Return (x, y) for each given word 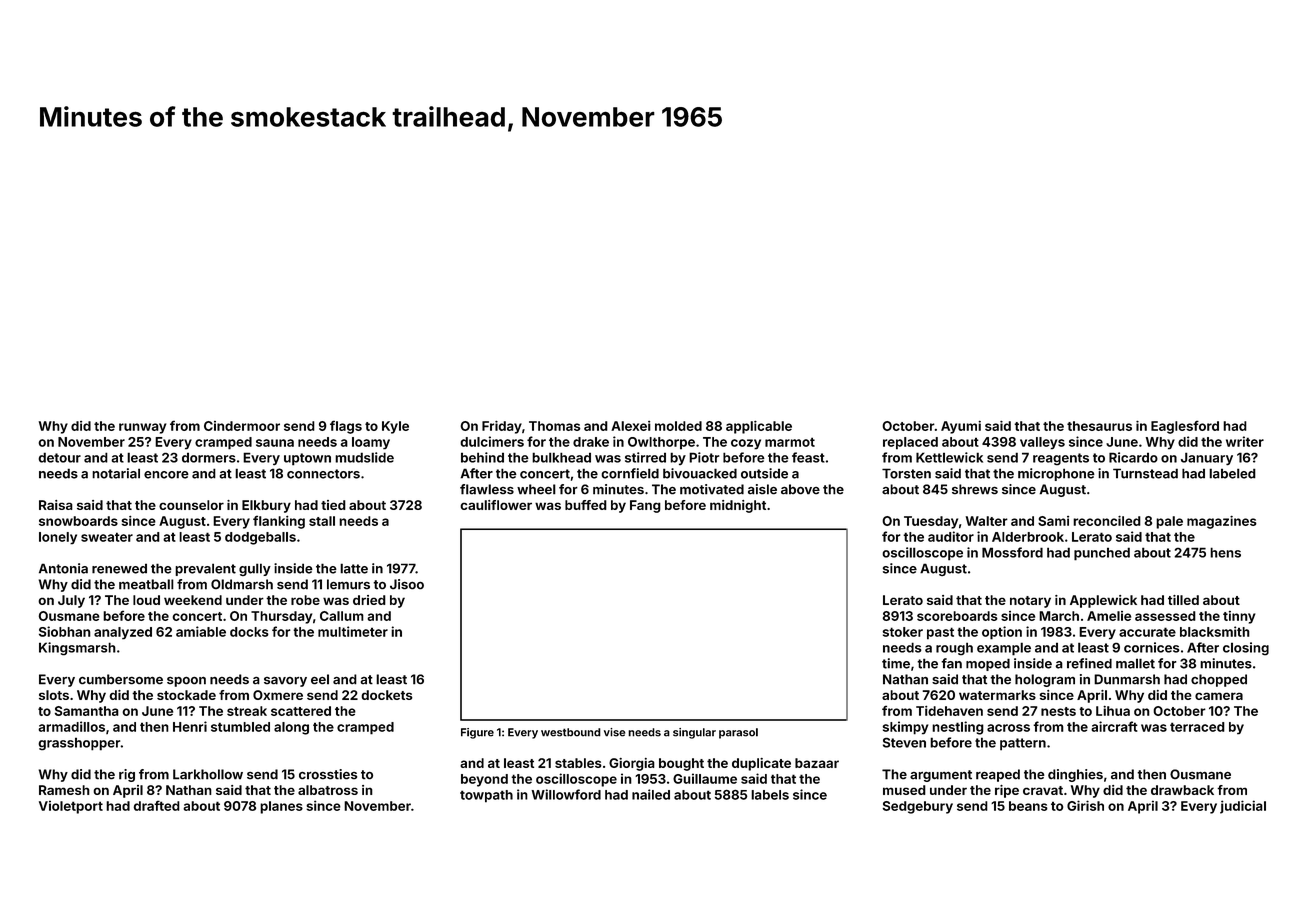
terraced (1197, 727)
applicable (759, 427)
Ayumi (961, 427)
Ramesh (64, 790)
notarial (116, 473)
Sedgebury (917, 807)
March (1059, 616)
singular (694, 733)
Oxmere (278, 695)
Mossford (1012, 552)
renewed (119, 569)
